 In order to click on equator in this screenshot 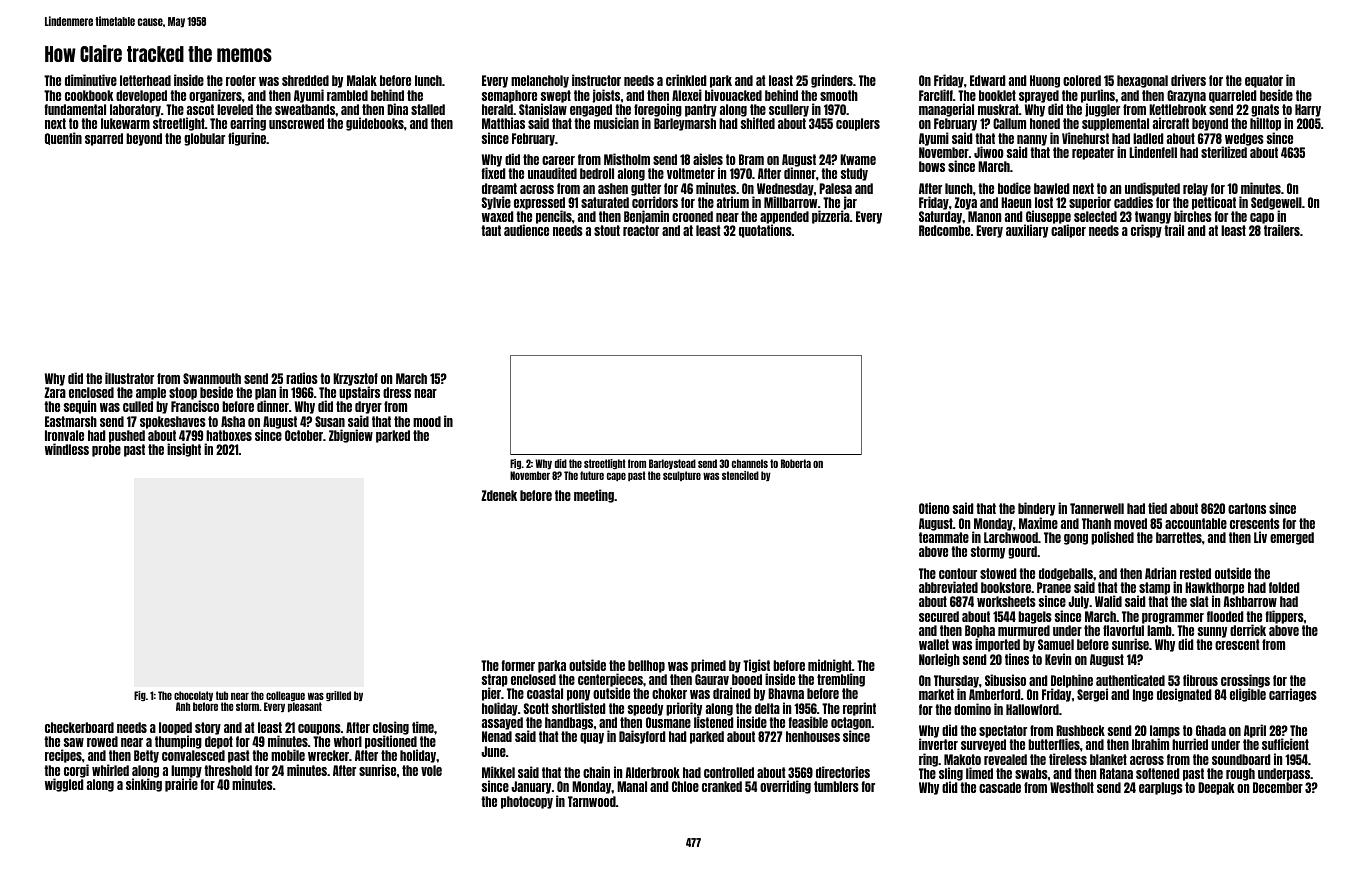, I will do `click(1264, 81)`.
